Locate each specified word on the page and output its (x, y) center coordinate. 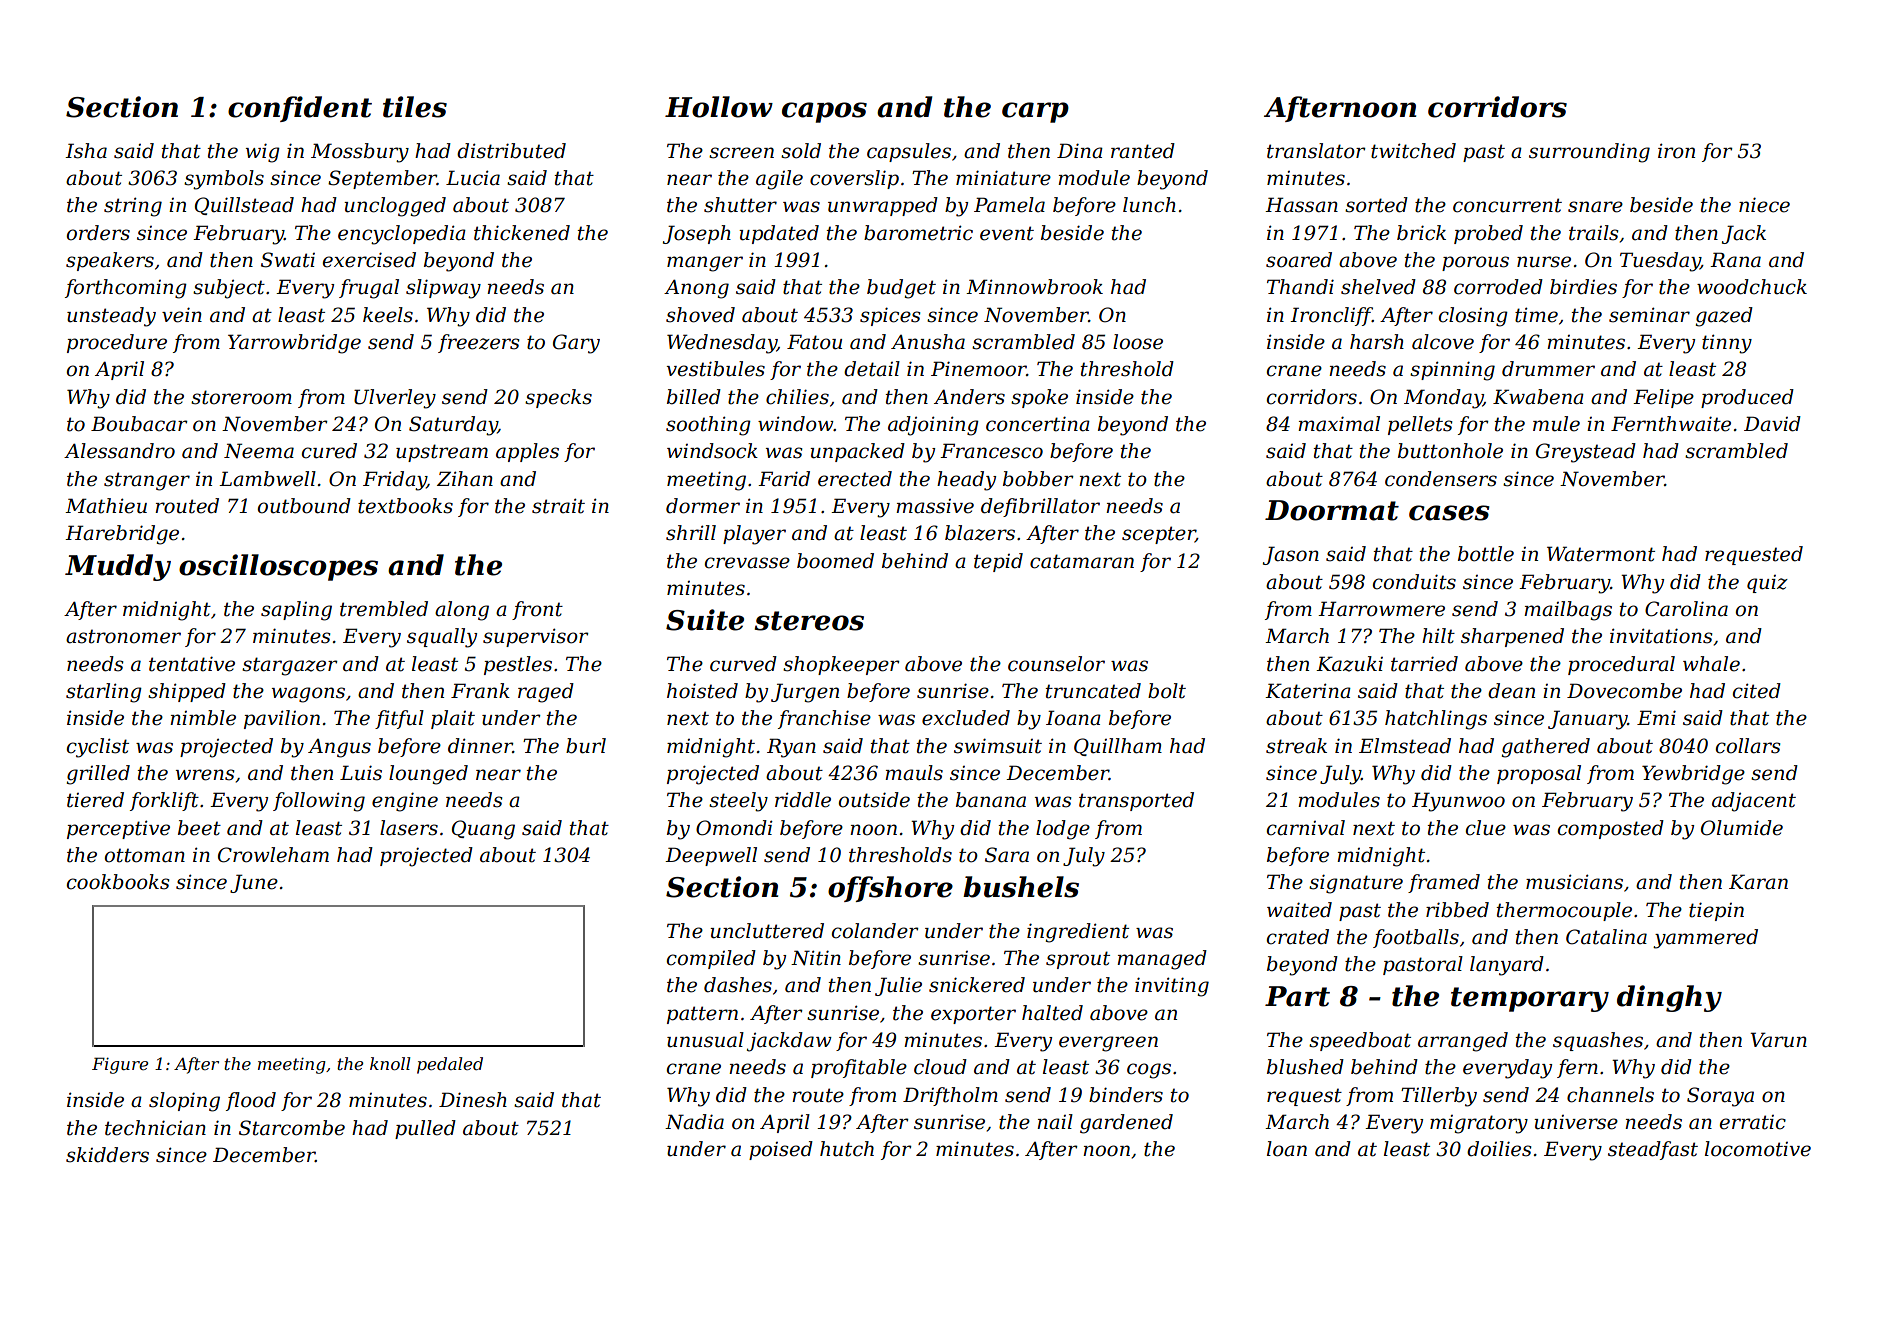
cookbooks (118, 882)
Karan (1758, 882)
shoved (700, 315)
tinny (1727, 344)
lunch (1149, 205)
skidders (107, 1155)
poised (781, 1150)
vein (182, 315)
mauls (914, 773)
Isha (86, 151)
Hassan (1301, 205)
